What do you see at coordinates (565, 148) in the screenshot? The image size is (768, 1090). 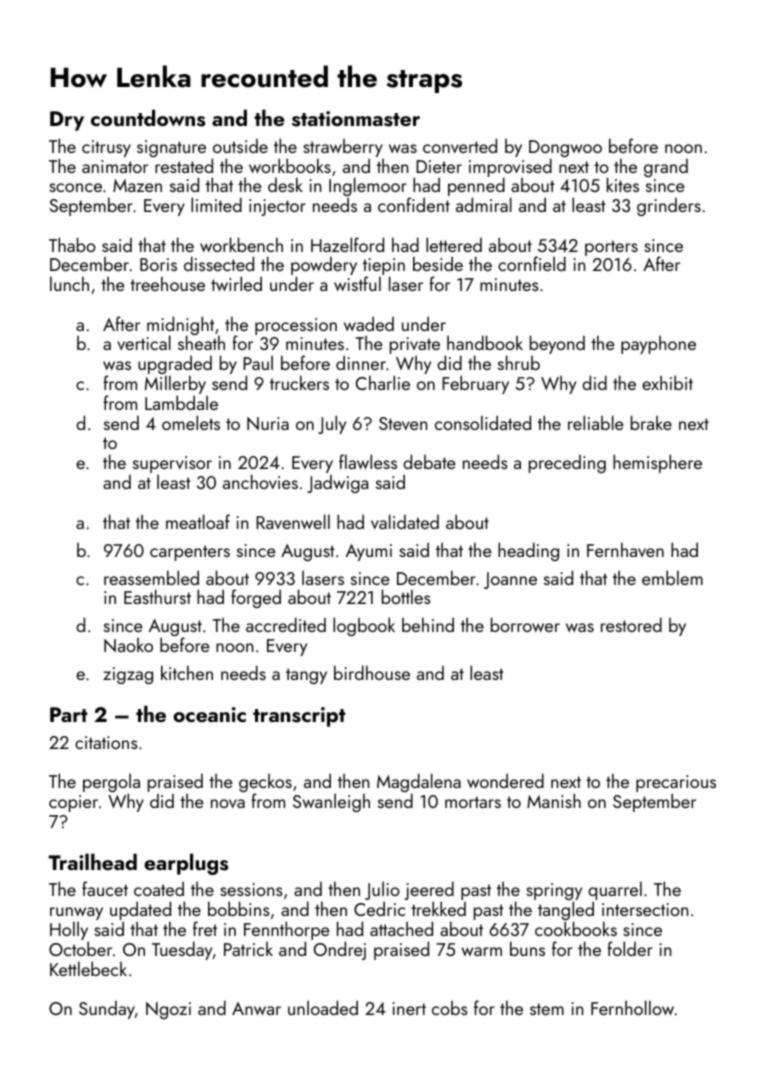 I see `Dongwoo` at bounding box center [565, 148].
